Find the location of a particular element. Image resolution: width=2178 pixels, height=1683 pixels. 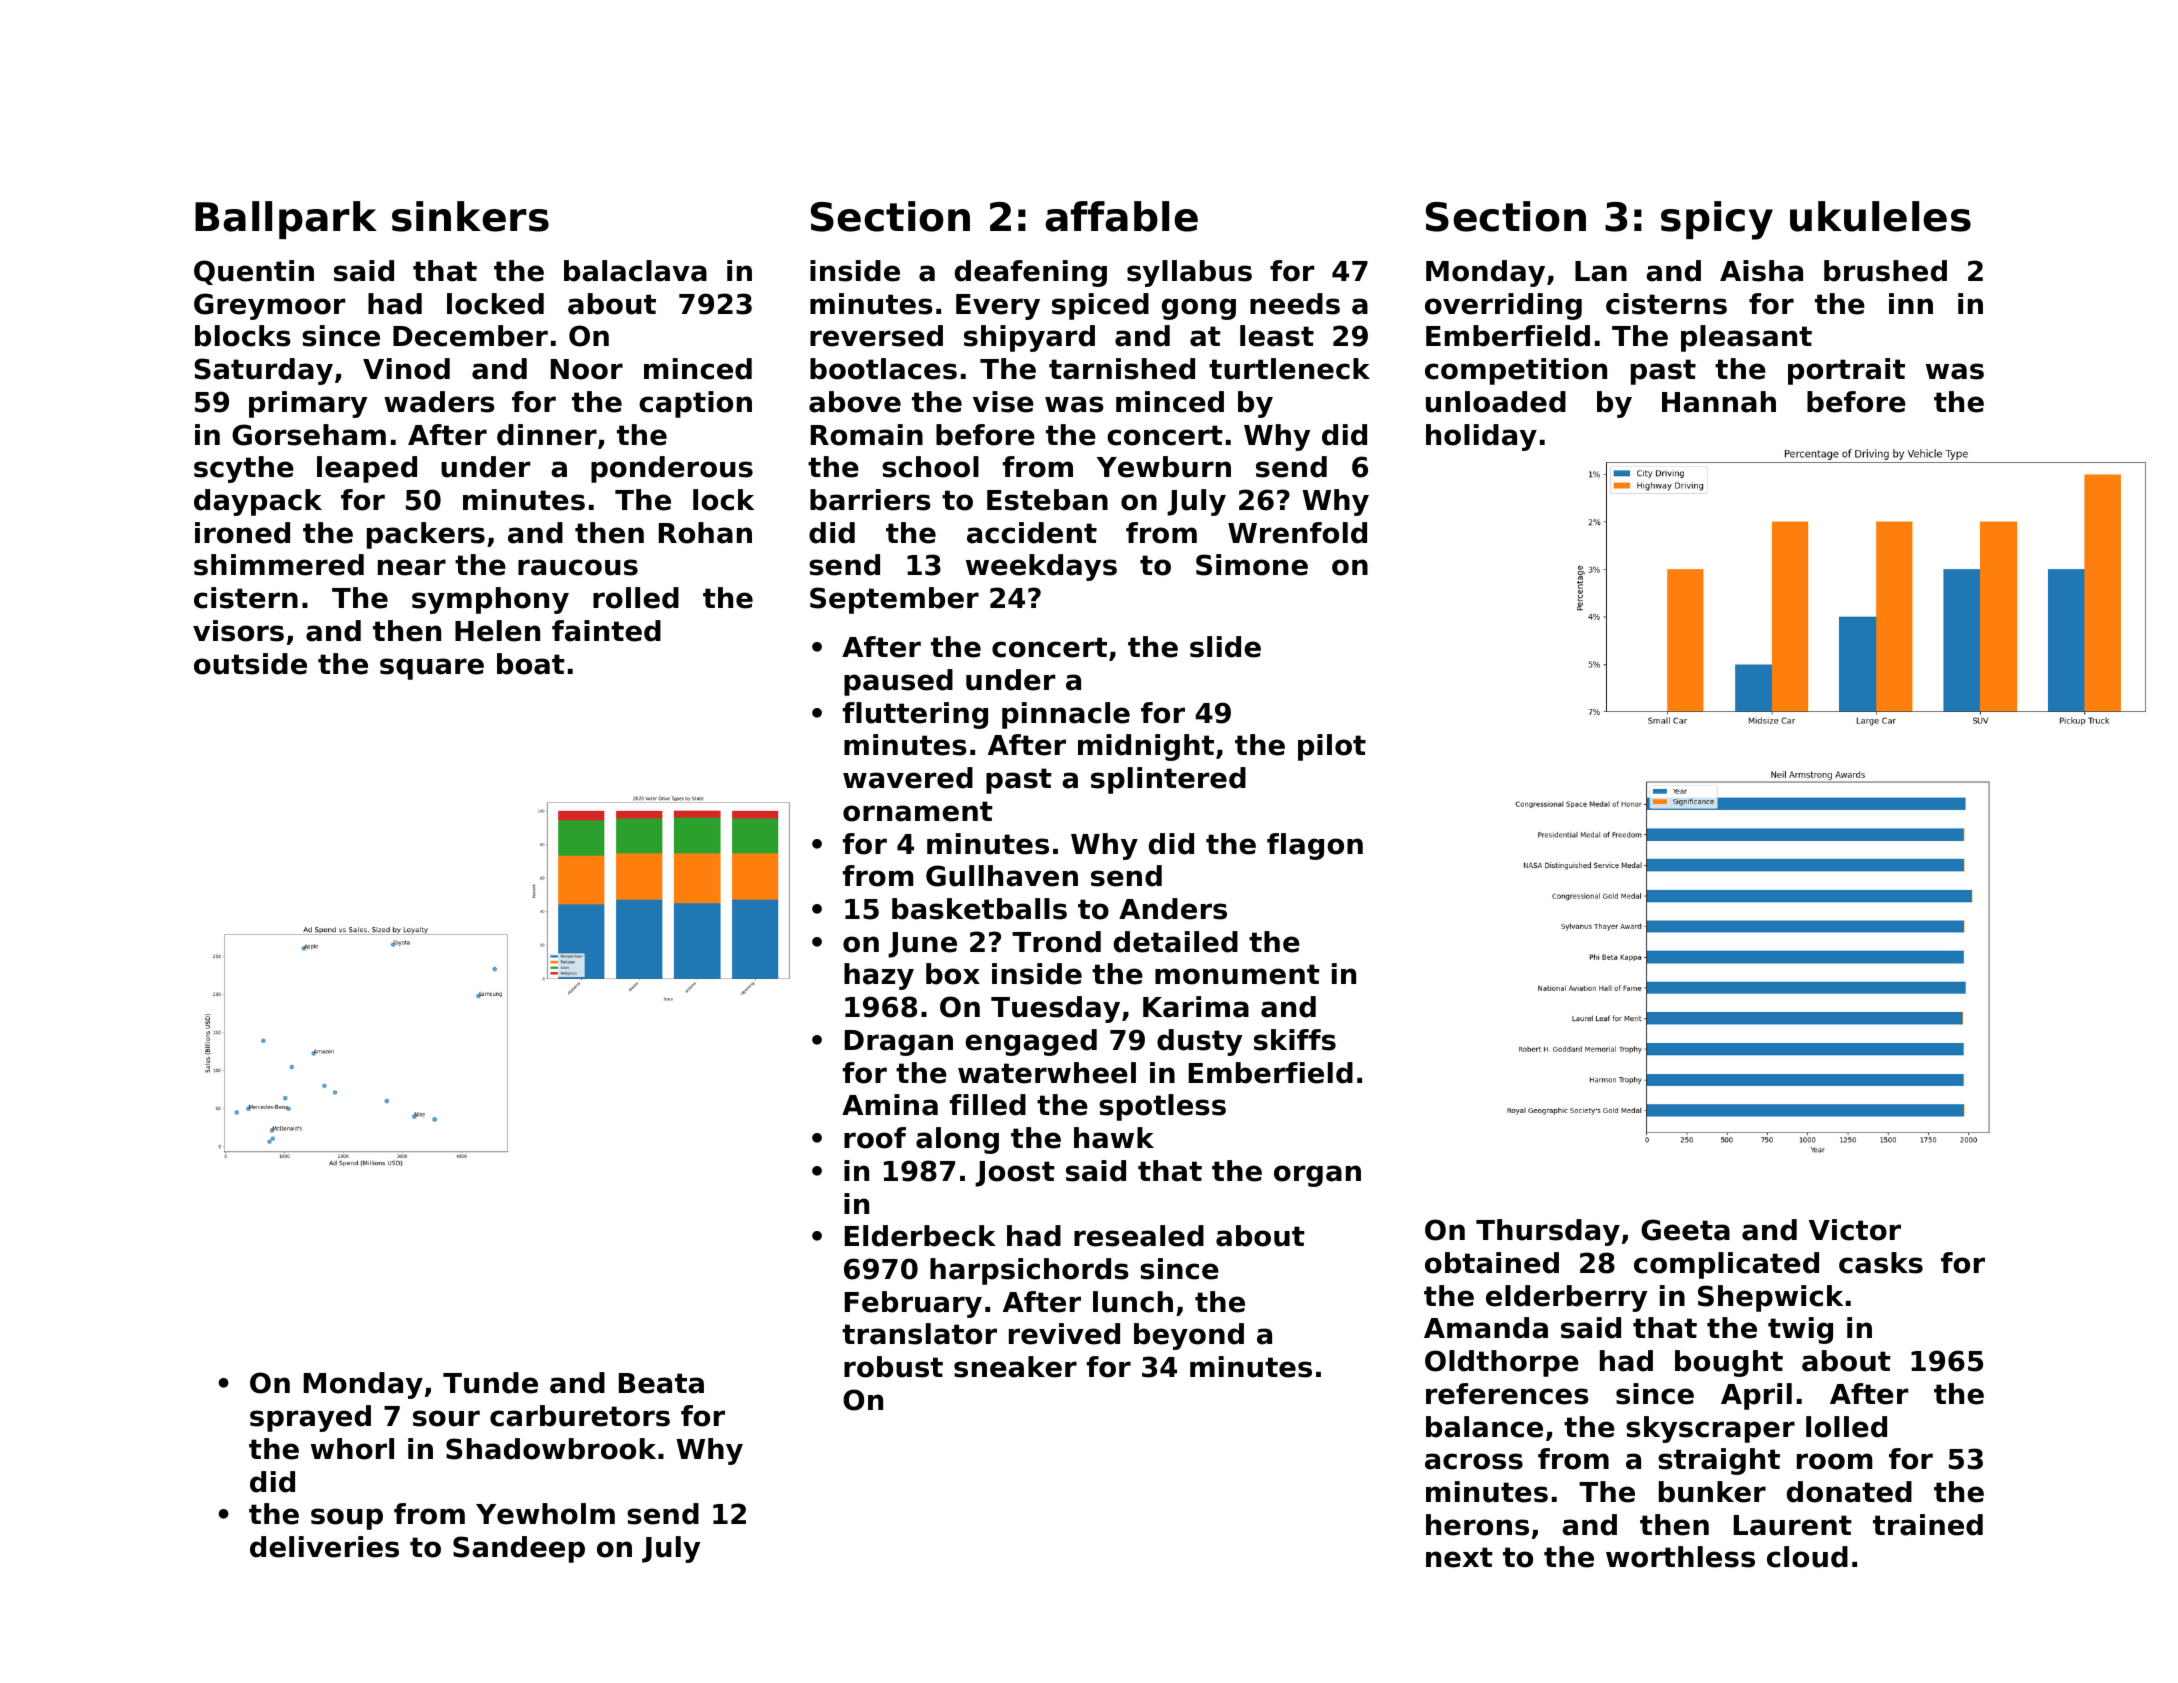

ukuleles is located at coordinates (1880, 216).
